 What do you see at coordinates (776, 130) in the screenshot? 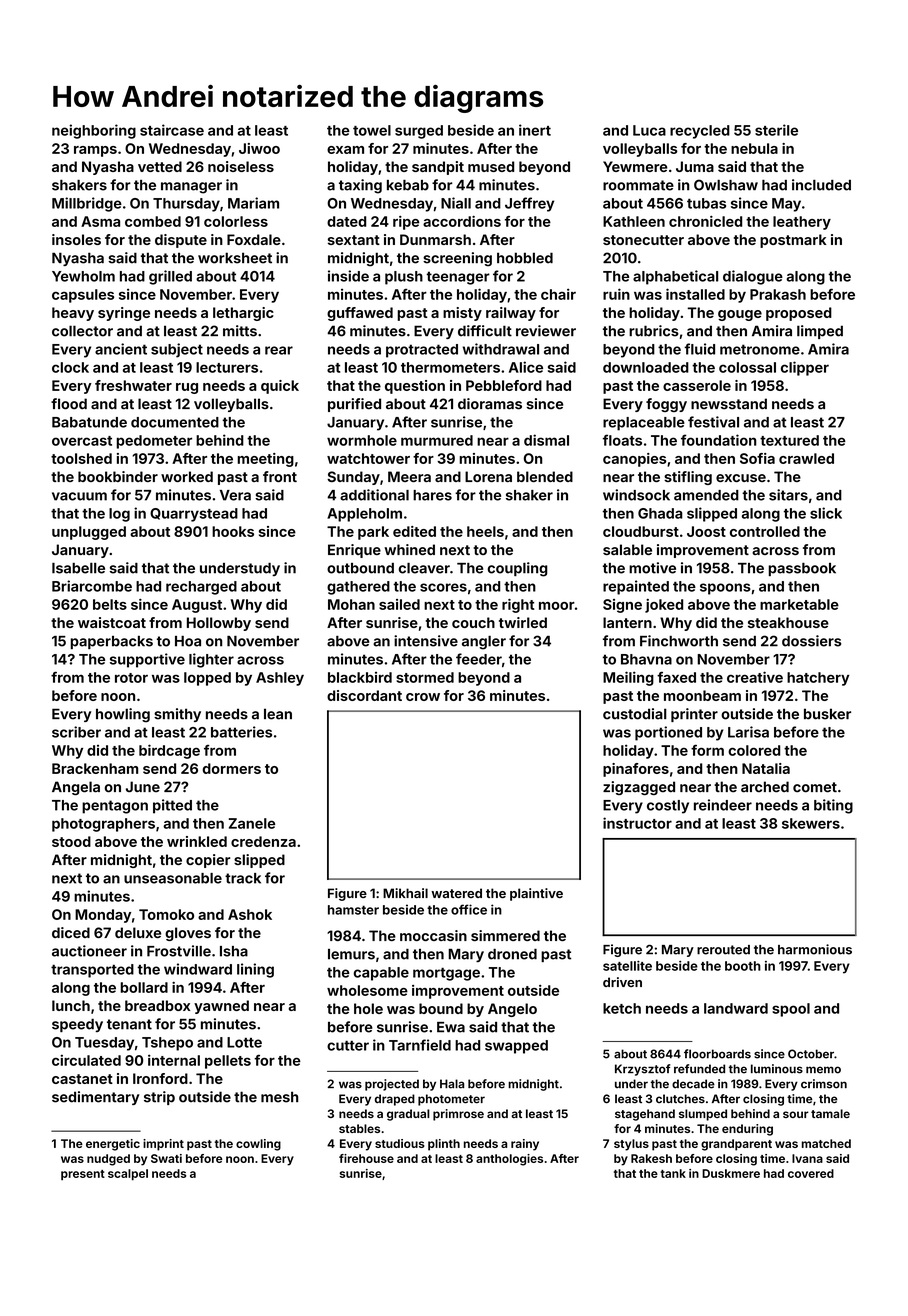
I see `sterile` at bounding box center [776, 130].
